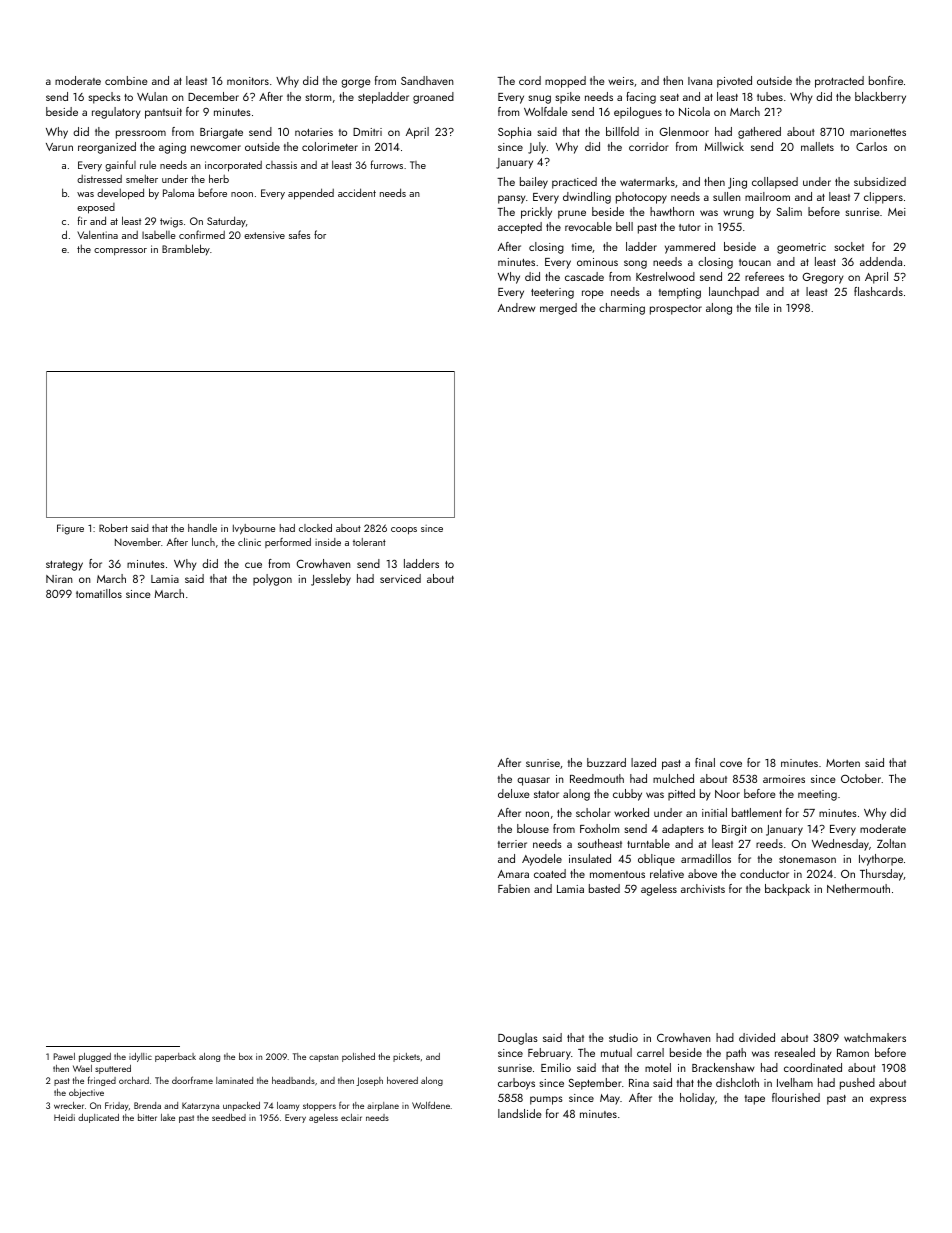 This document has width=952, height=1233. I want to click on groaned, so click(433, 98).
